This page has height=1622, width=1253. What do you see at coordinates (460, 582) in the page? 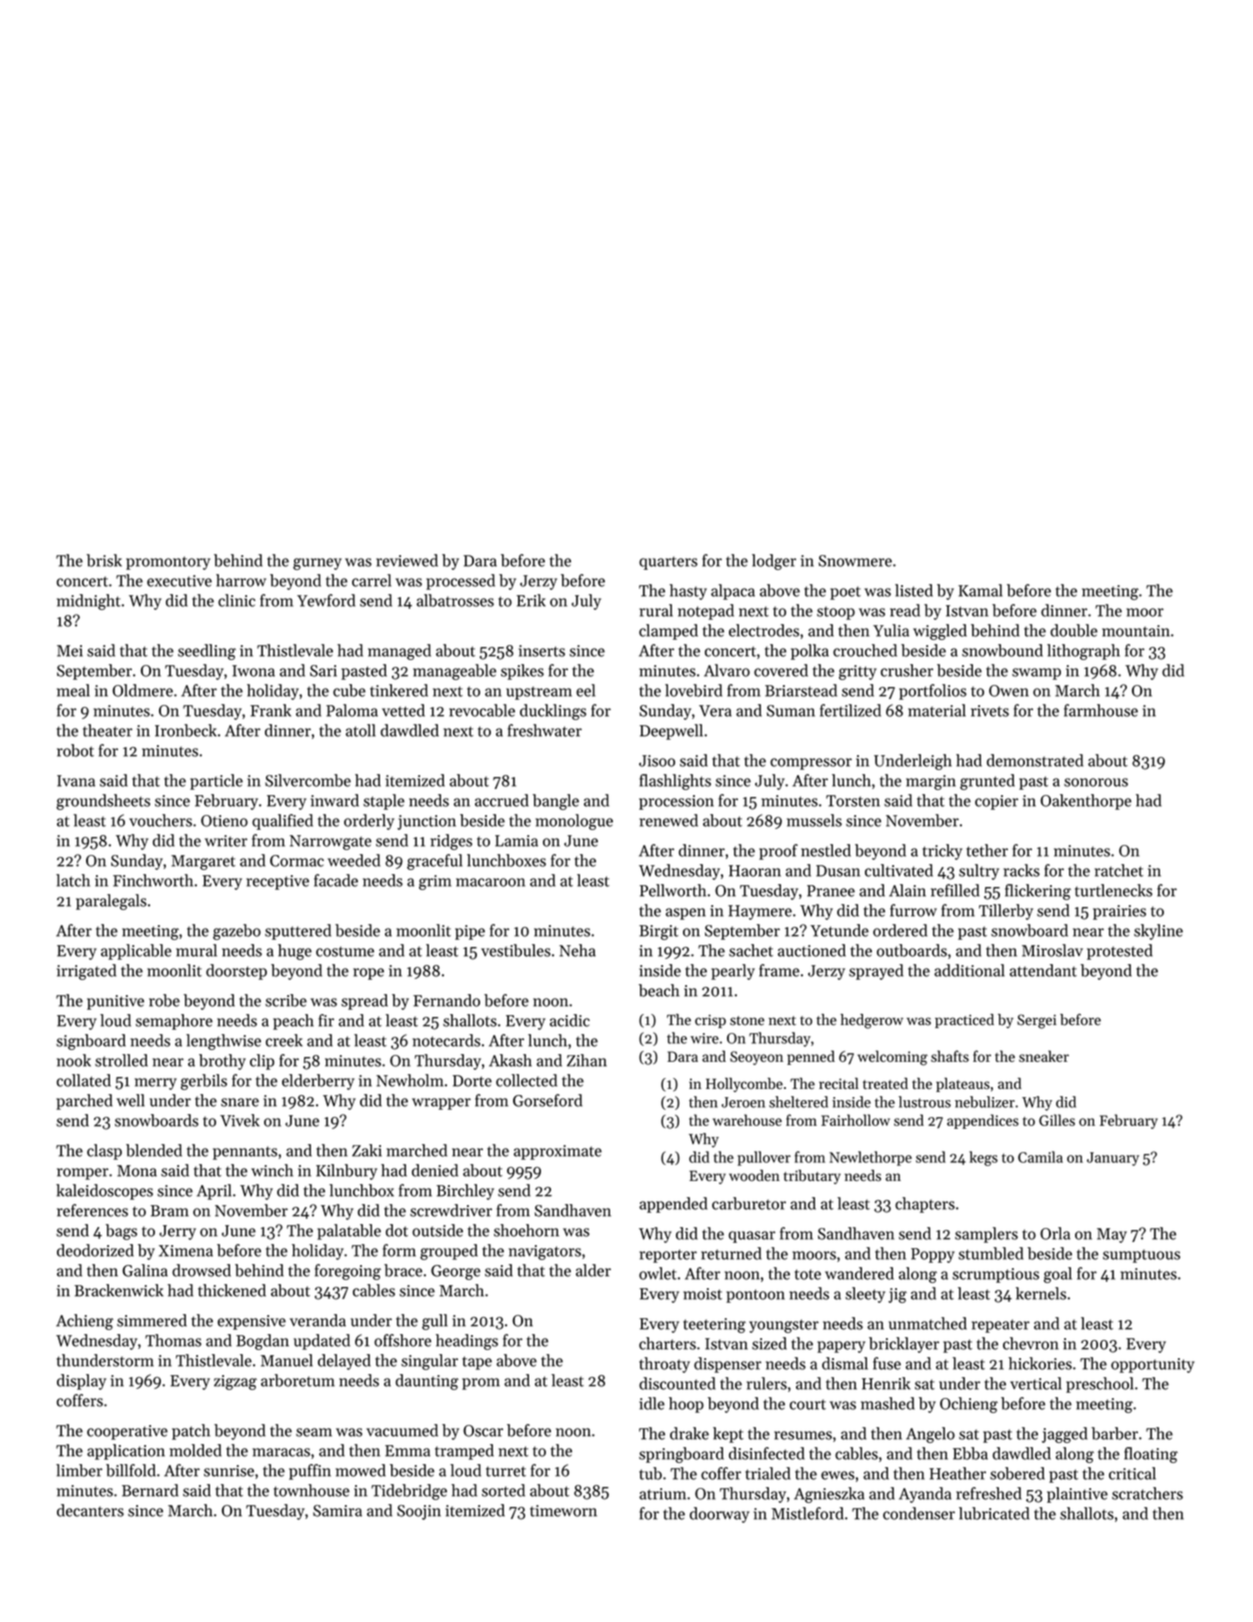
I see `processed` at bounding box center [460, 582].
